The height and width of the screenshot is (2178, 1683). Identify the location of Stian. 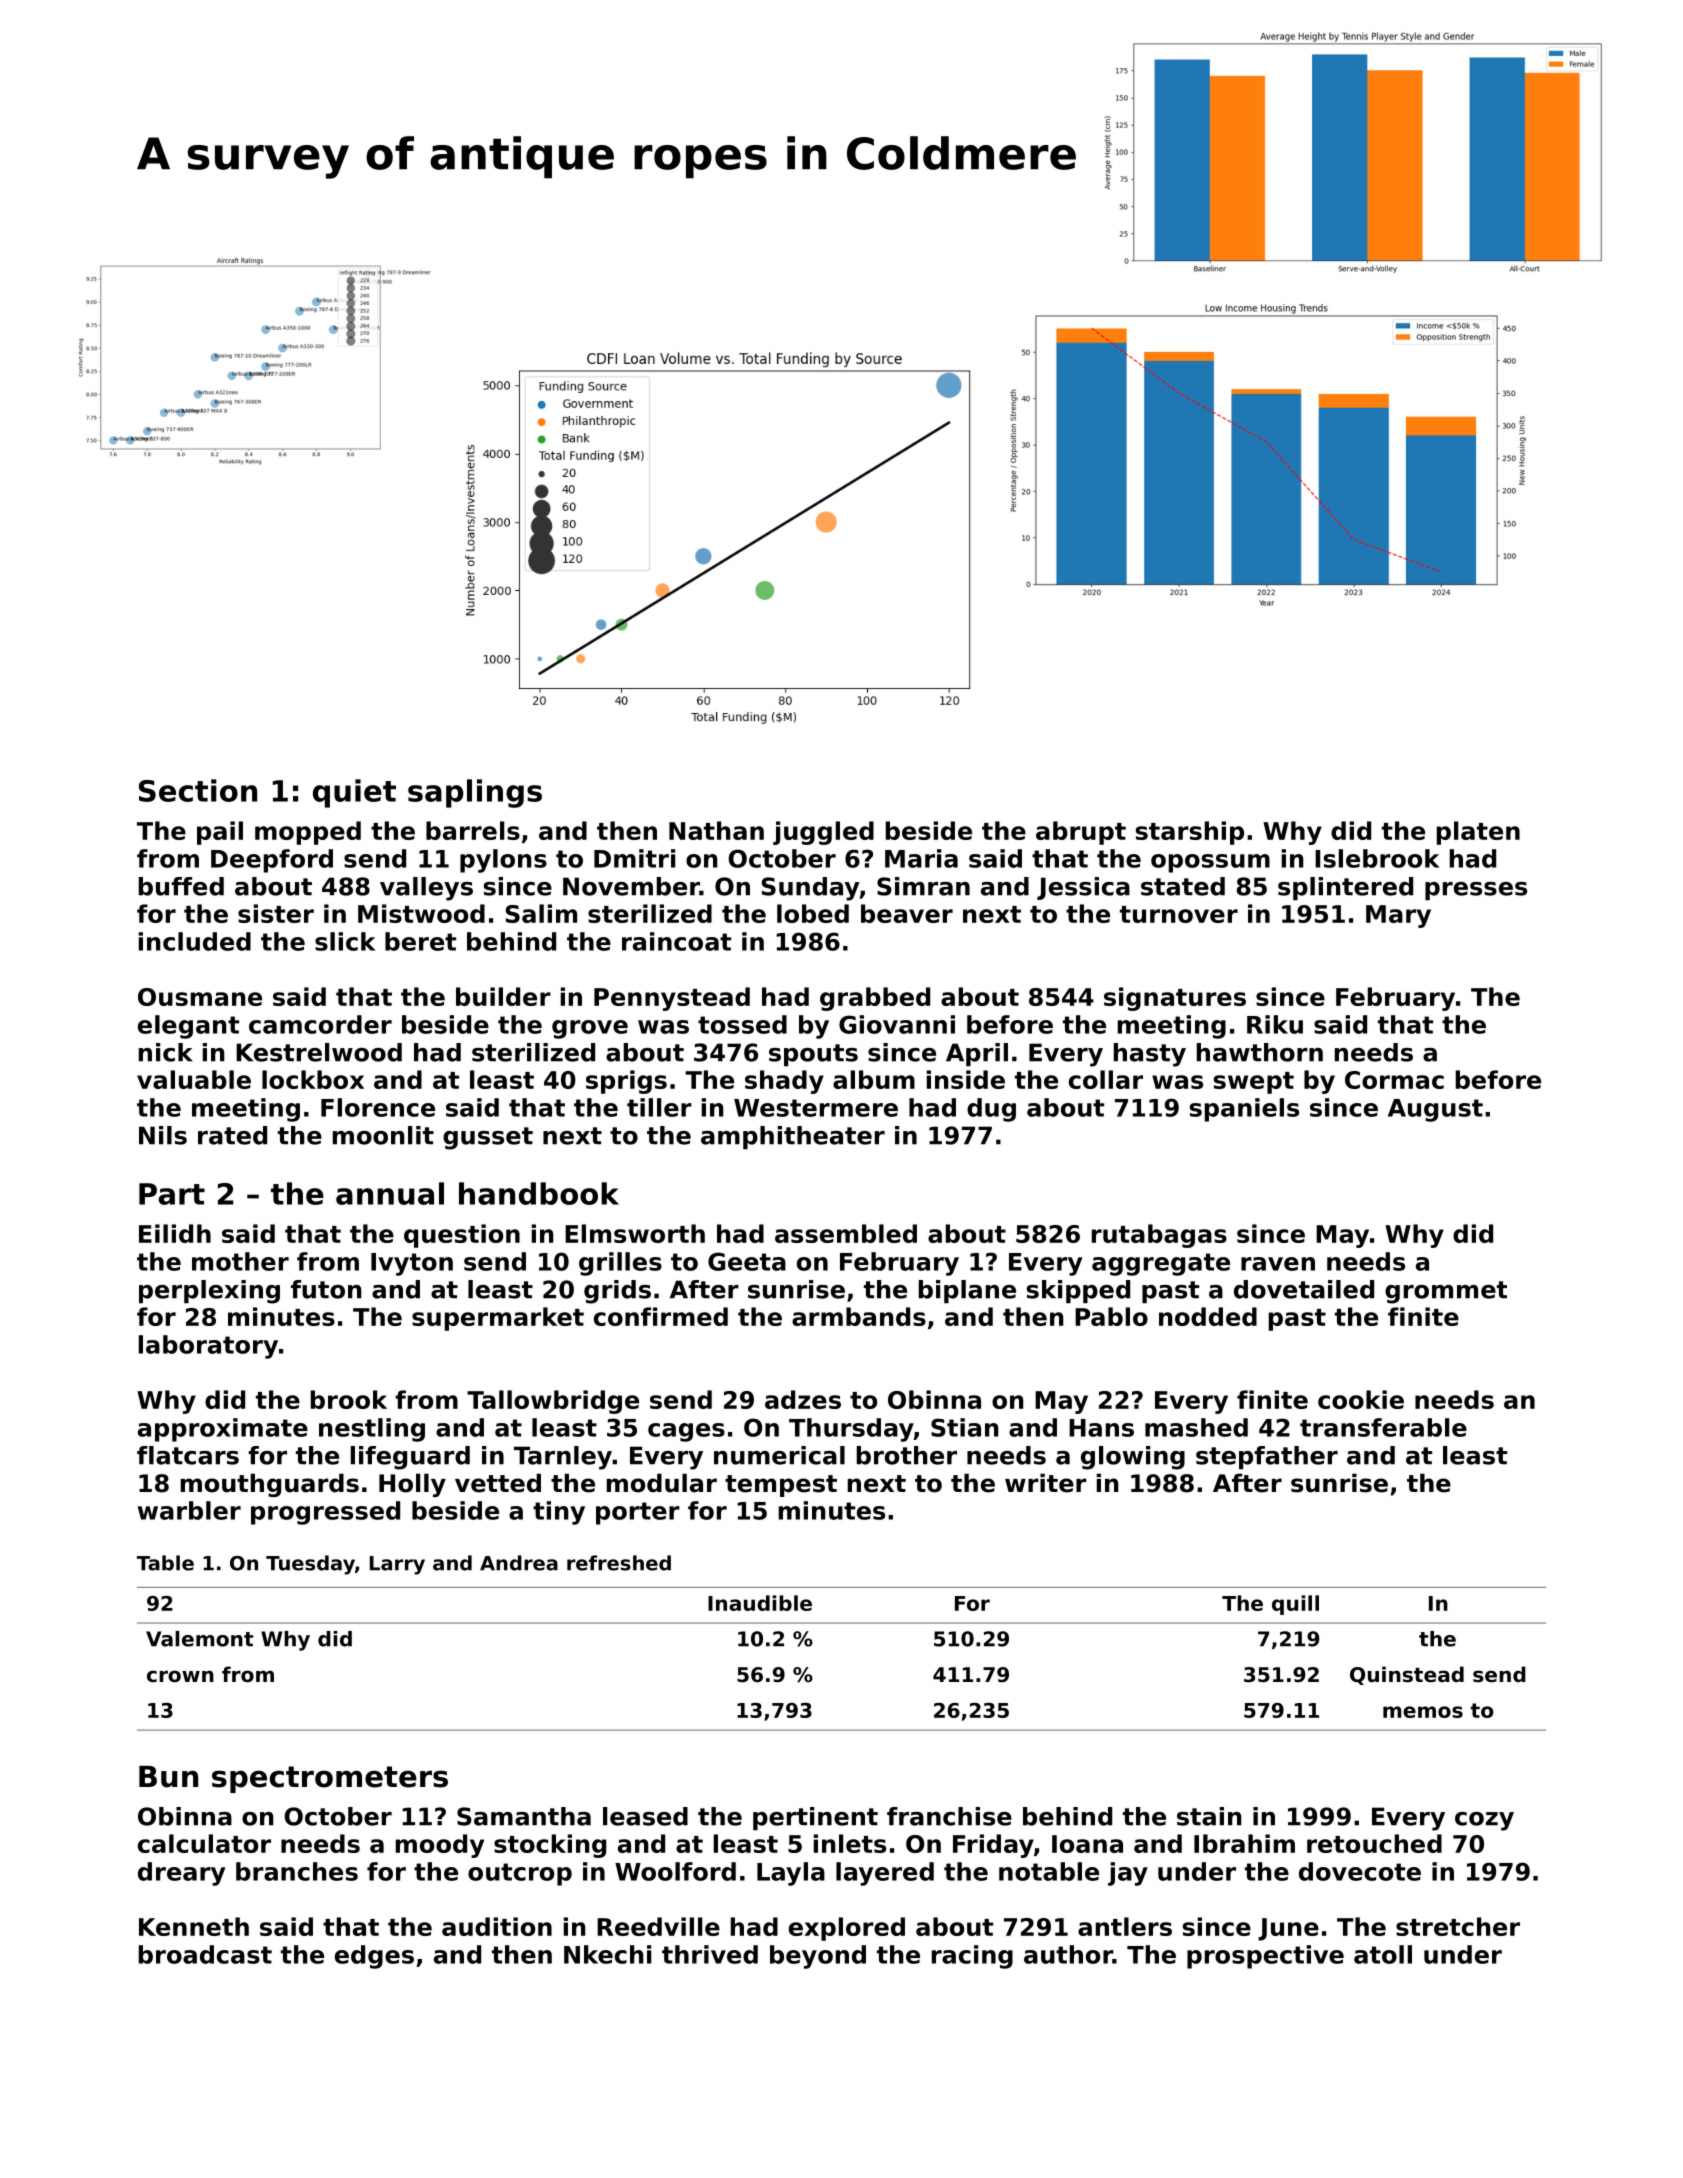
(965, 1427).
